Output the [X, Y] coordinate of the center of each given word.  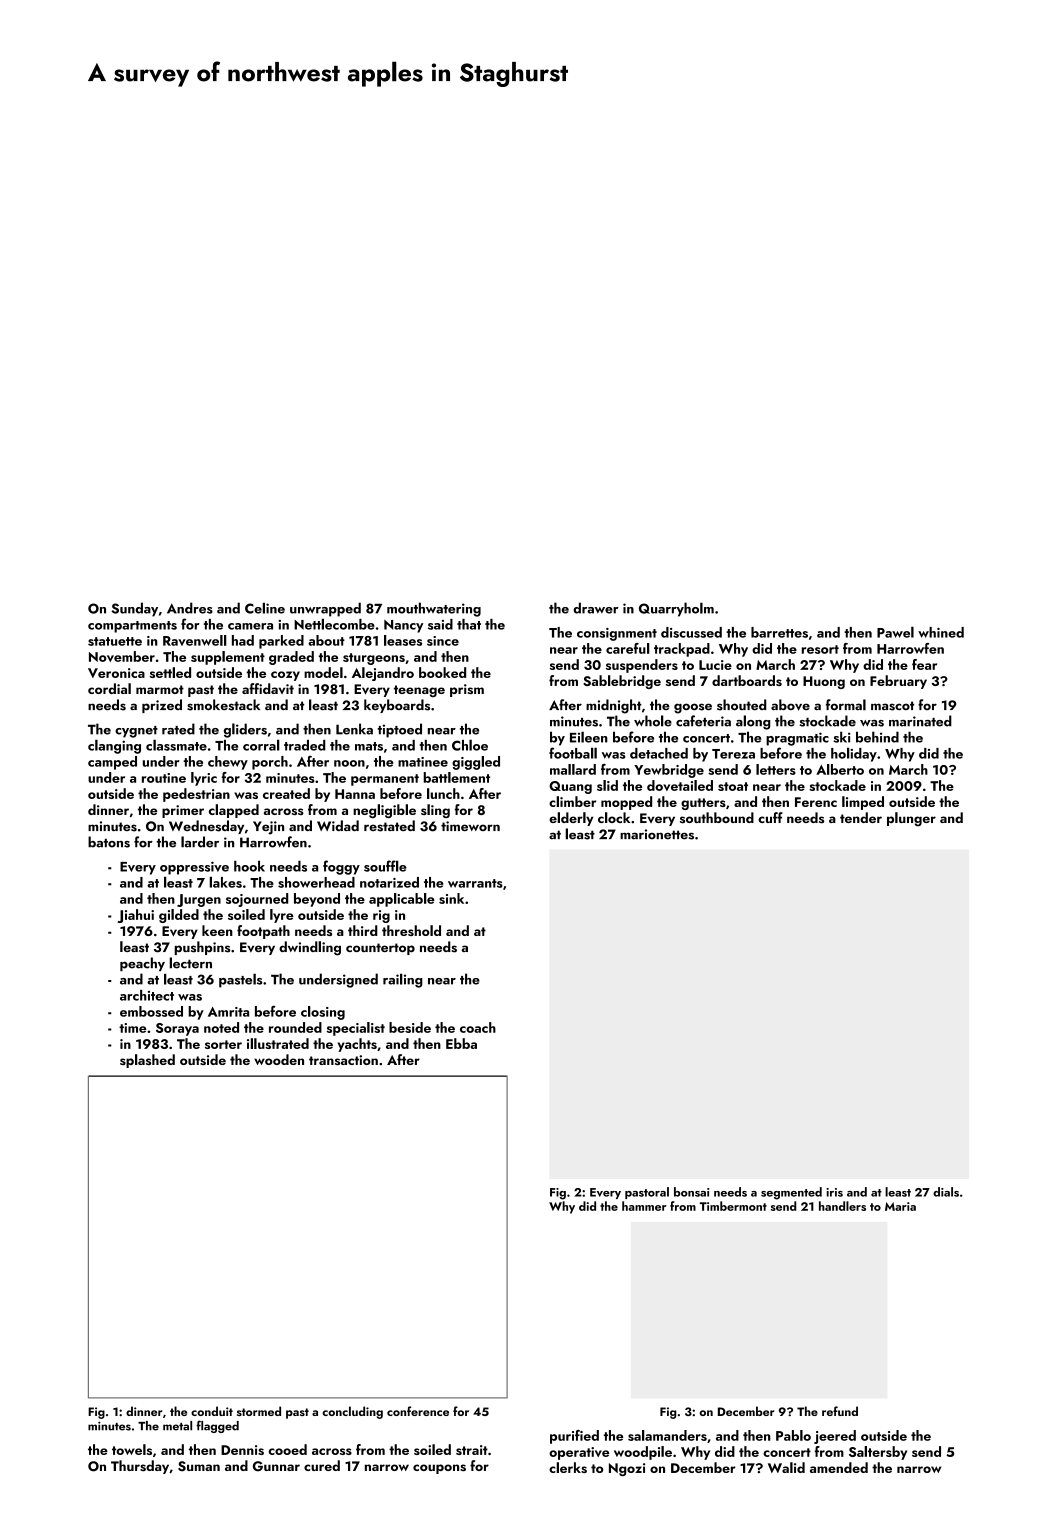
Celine [265, 608]
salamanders [667, 1435]
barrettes [779, 632]
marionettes [657, 834]
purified [574, 1437]
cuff [770, 817]
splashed [147, 1061]
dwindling [310, 948]
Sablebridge [622, 682]
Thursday [140, 1467]
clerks [568, 1467]
